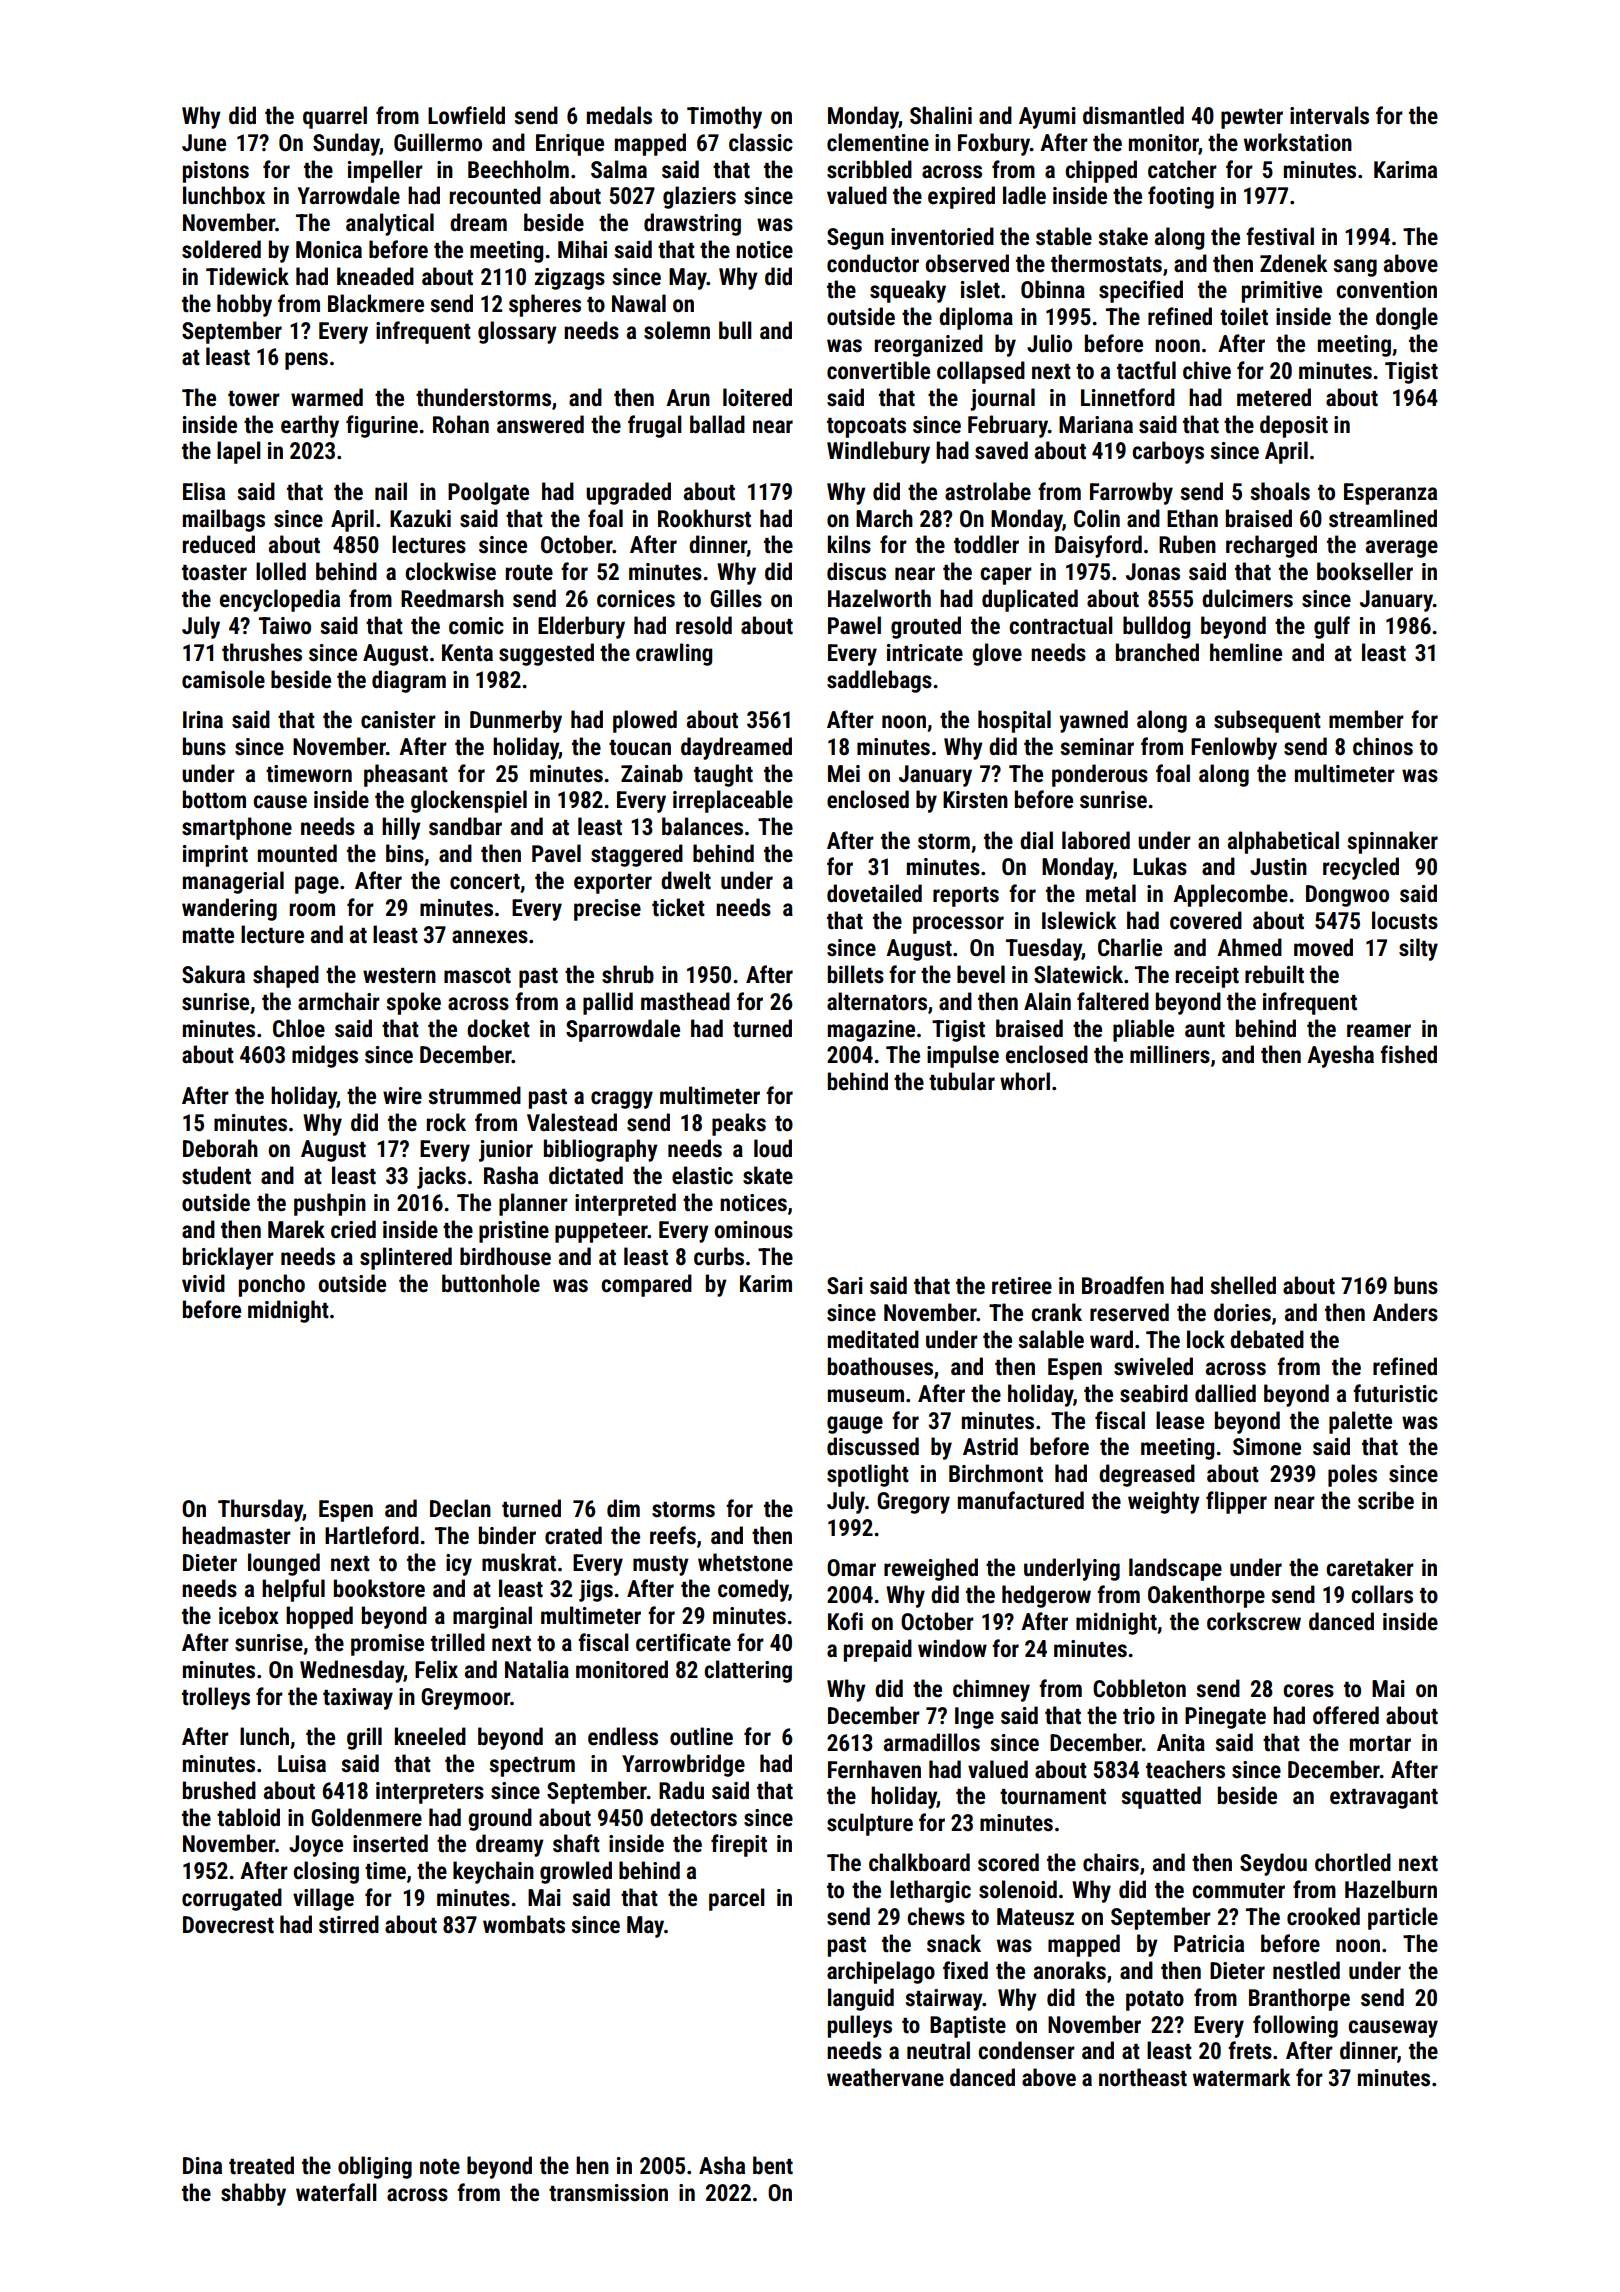 This page has width=1620, height=2292. I want to click on buttonhole, so click(491, 1283).
